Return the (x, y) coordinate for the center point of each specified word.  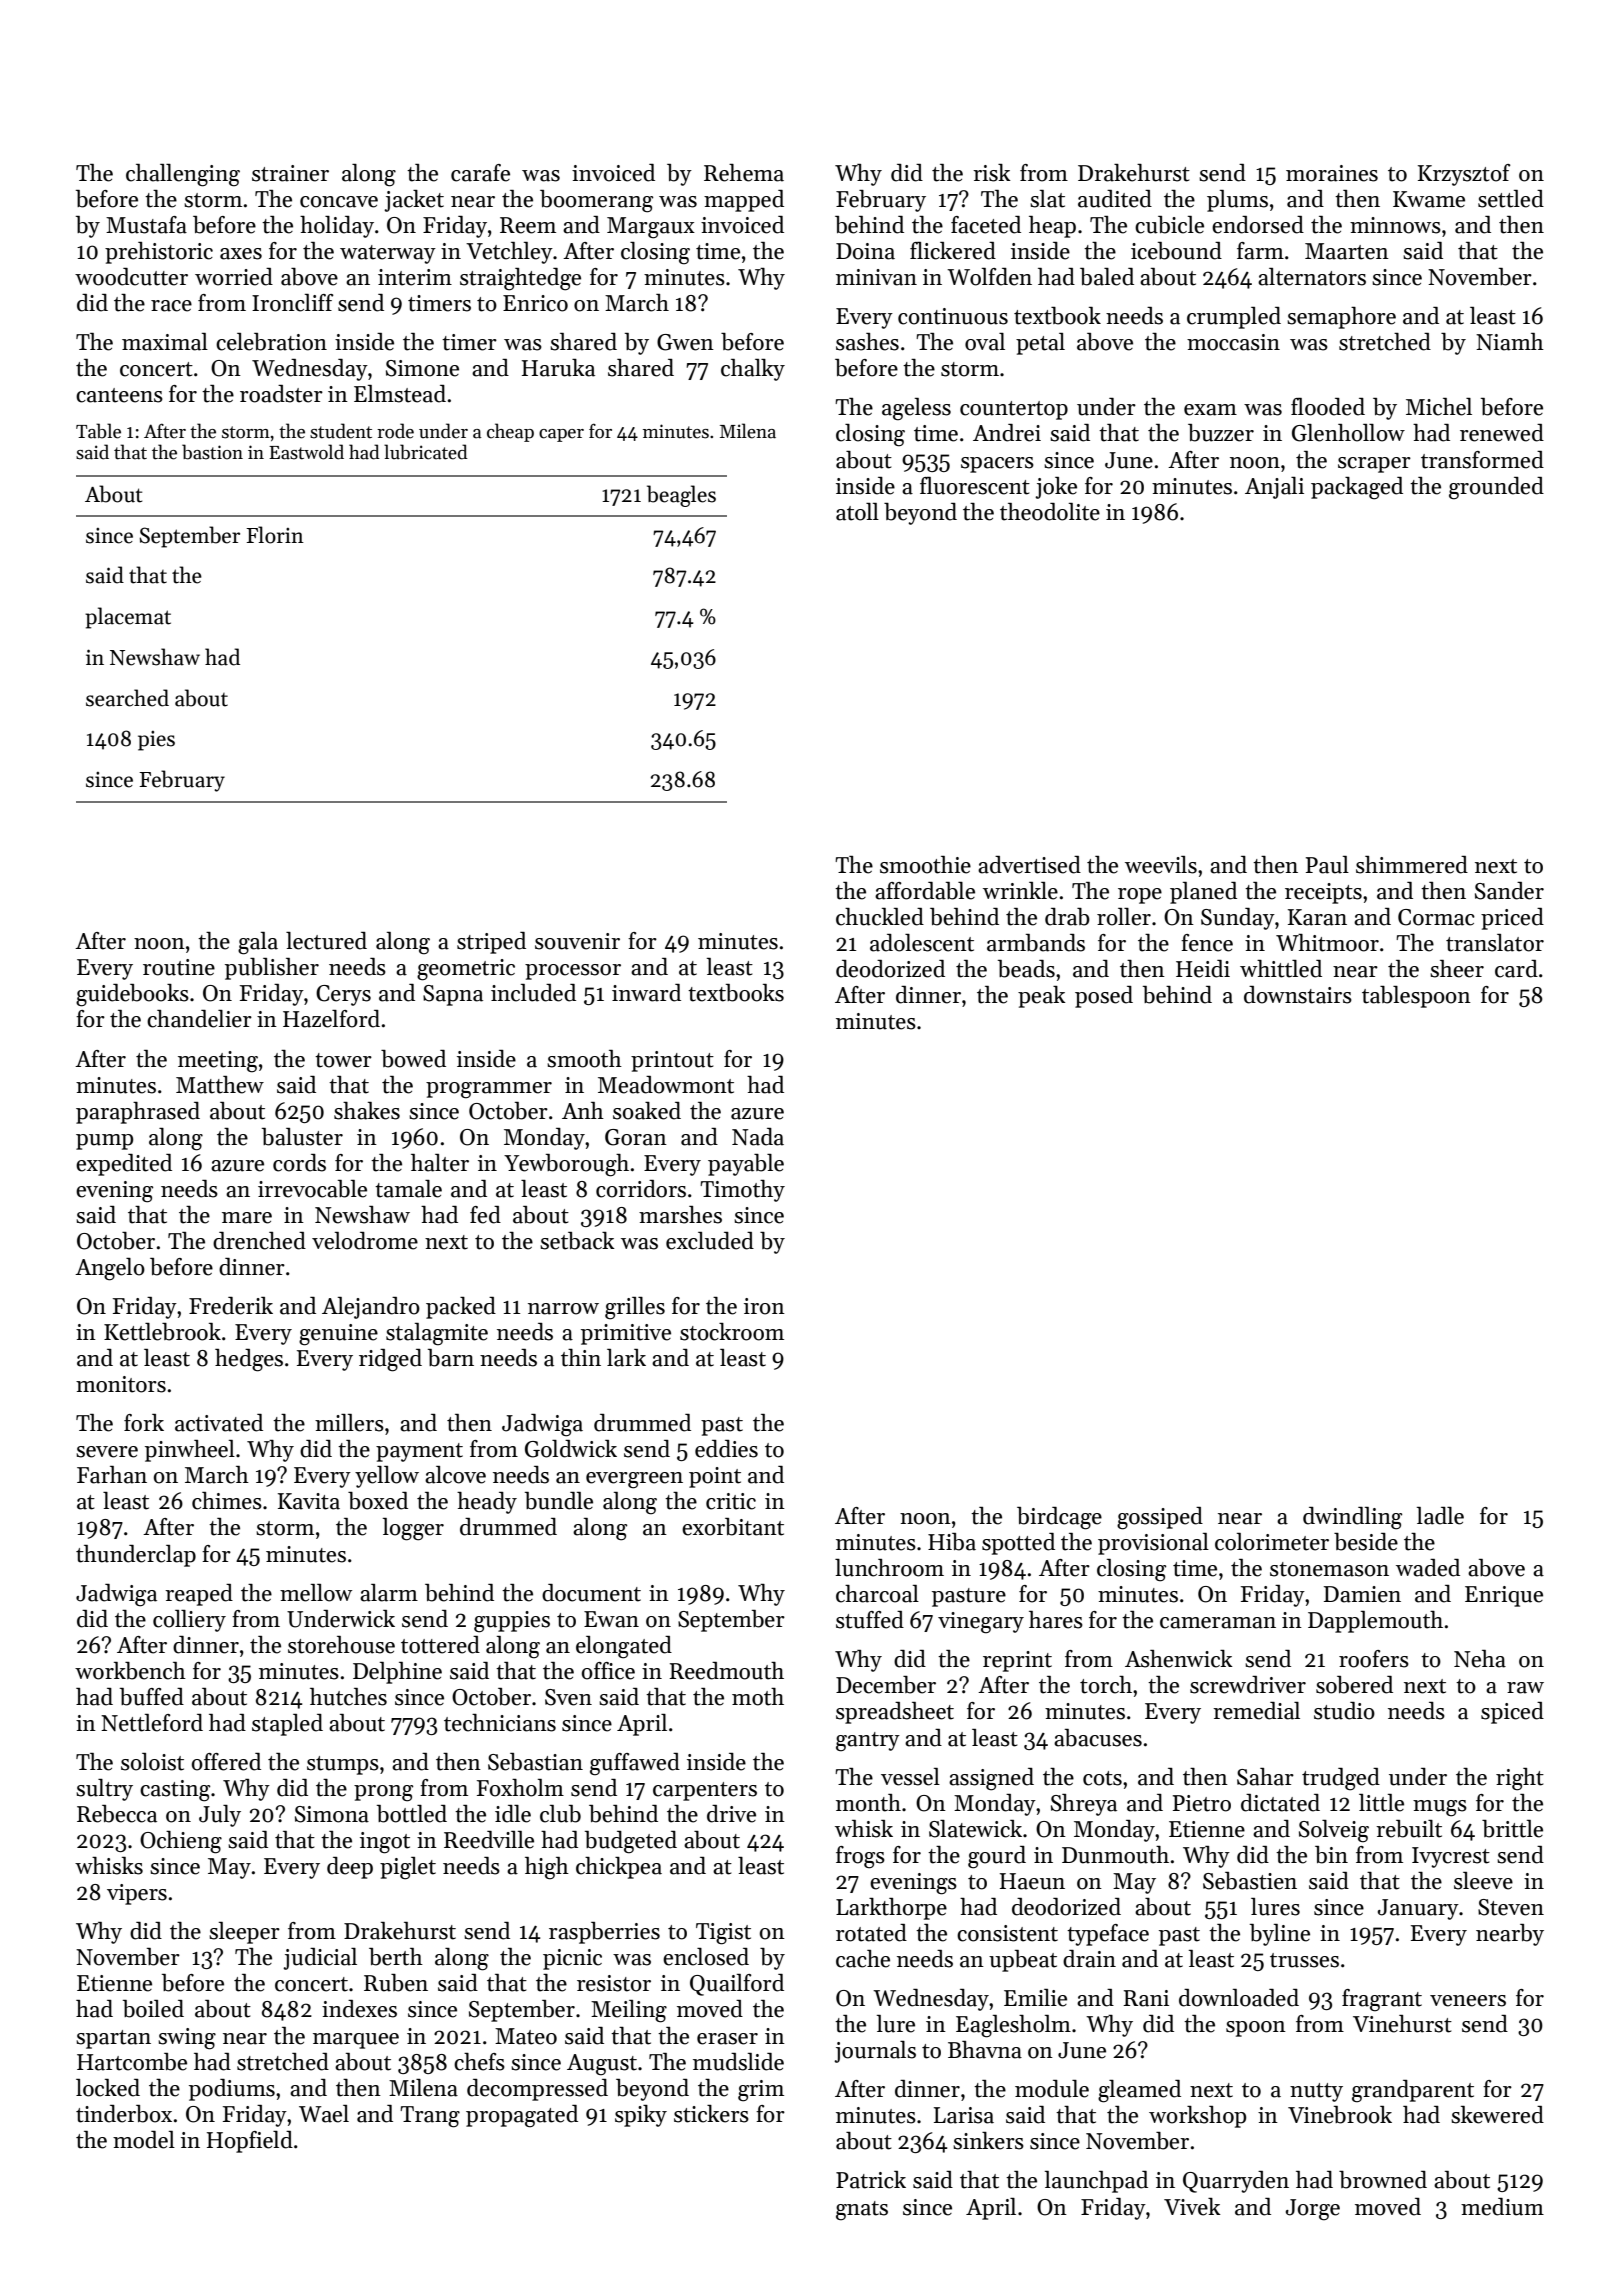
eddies (726, 1449)
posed (1104, 997)
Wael (324, 2114)
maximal (165, 342)
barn (451, 1358)
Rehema (744, 173)
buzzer (1221, 433)
